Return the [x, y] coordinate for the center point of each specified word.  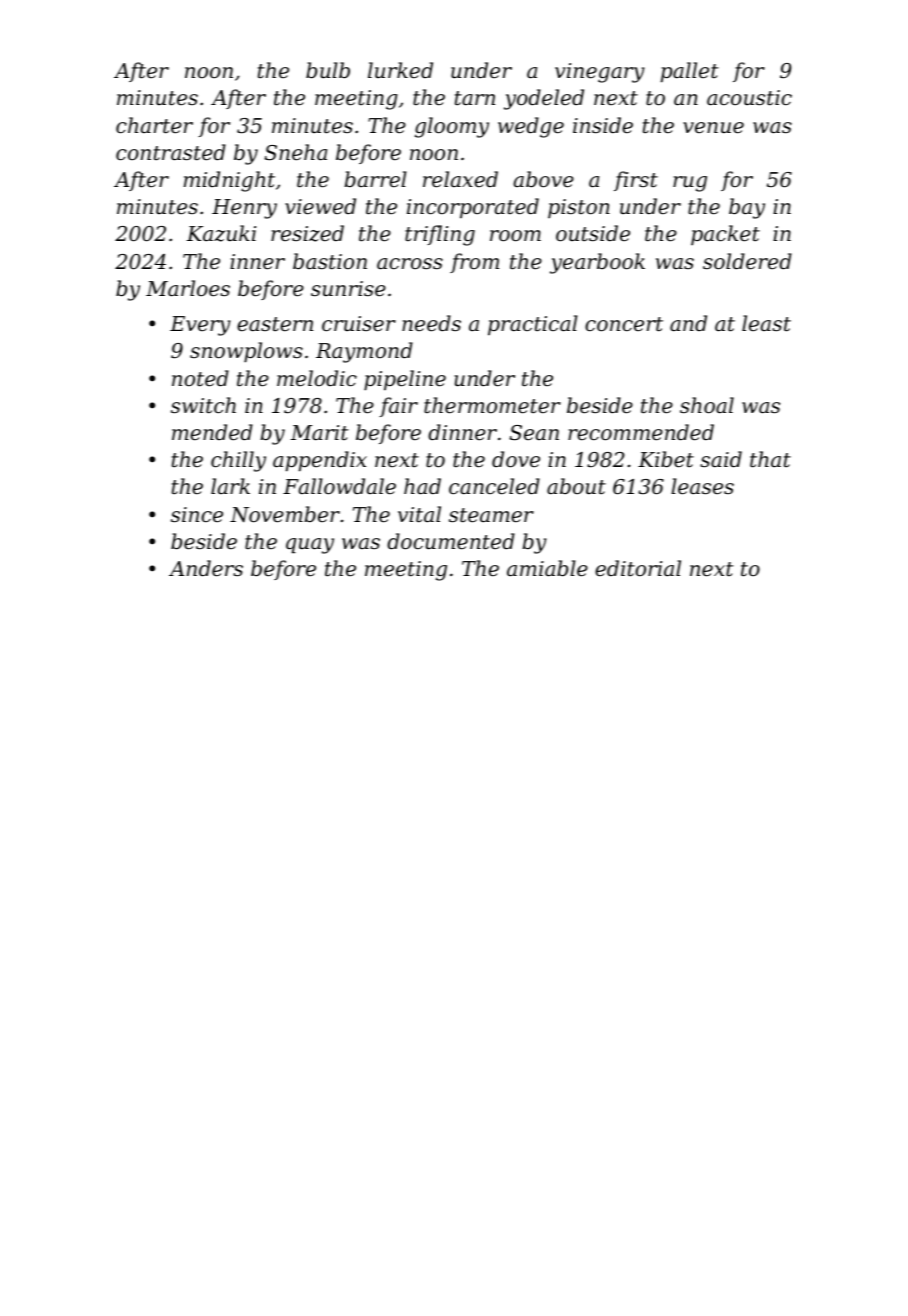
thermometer [492, 405]
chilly [238, 461]
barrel [375, 179]
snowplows [246, 352]
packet [725, 235]
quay [310, 546]
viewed [320, 206]
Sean [534, 433]
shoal [707, 405]
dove [516, 459]
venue [713, 128]
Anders [206, 568]
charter [154, 125]
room [515, 236]
